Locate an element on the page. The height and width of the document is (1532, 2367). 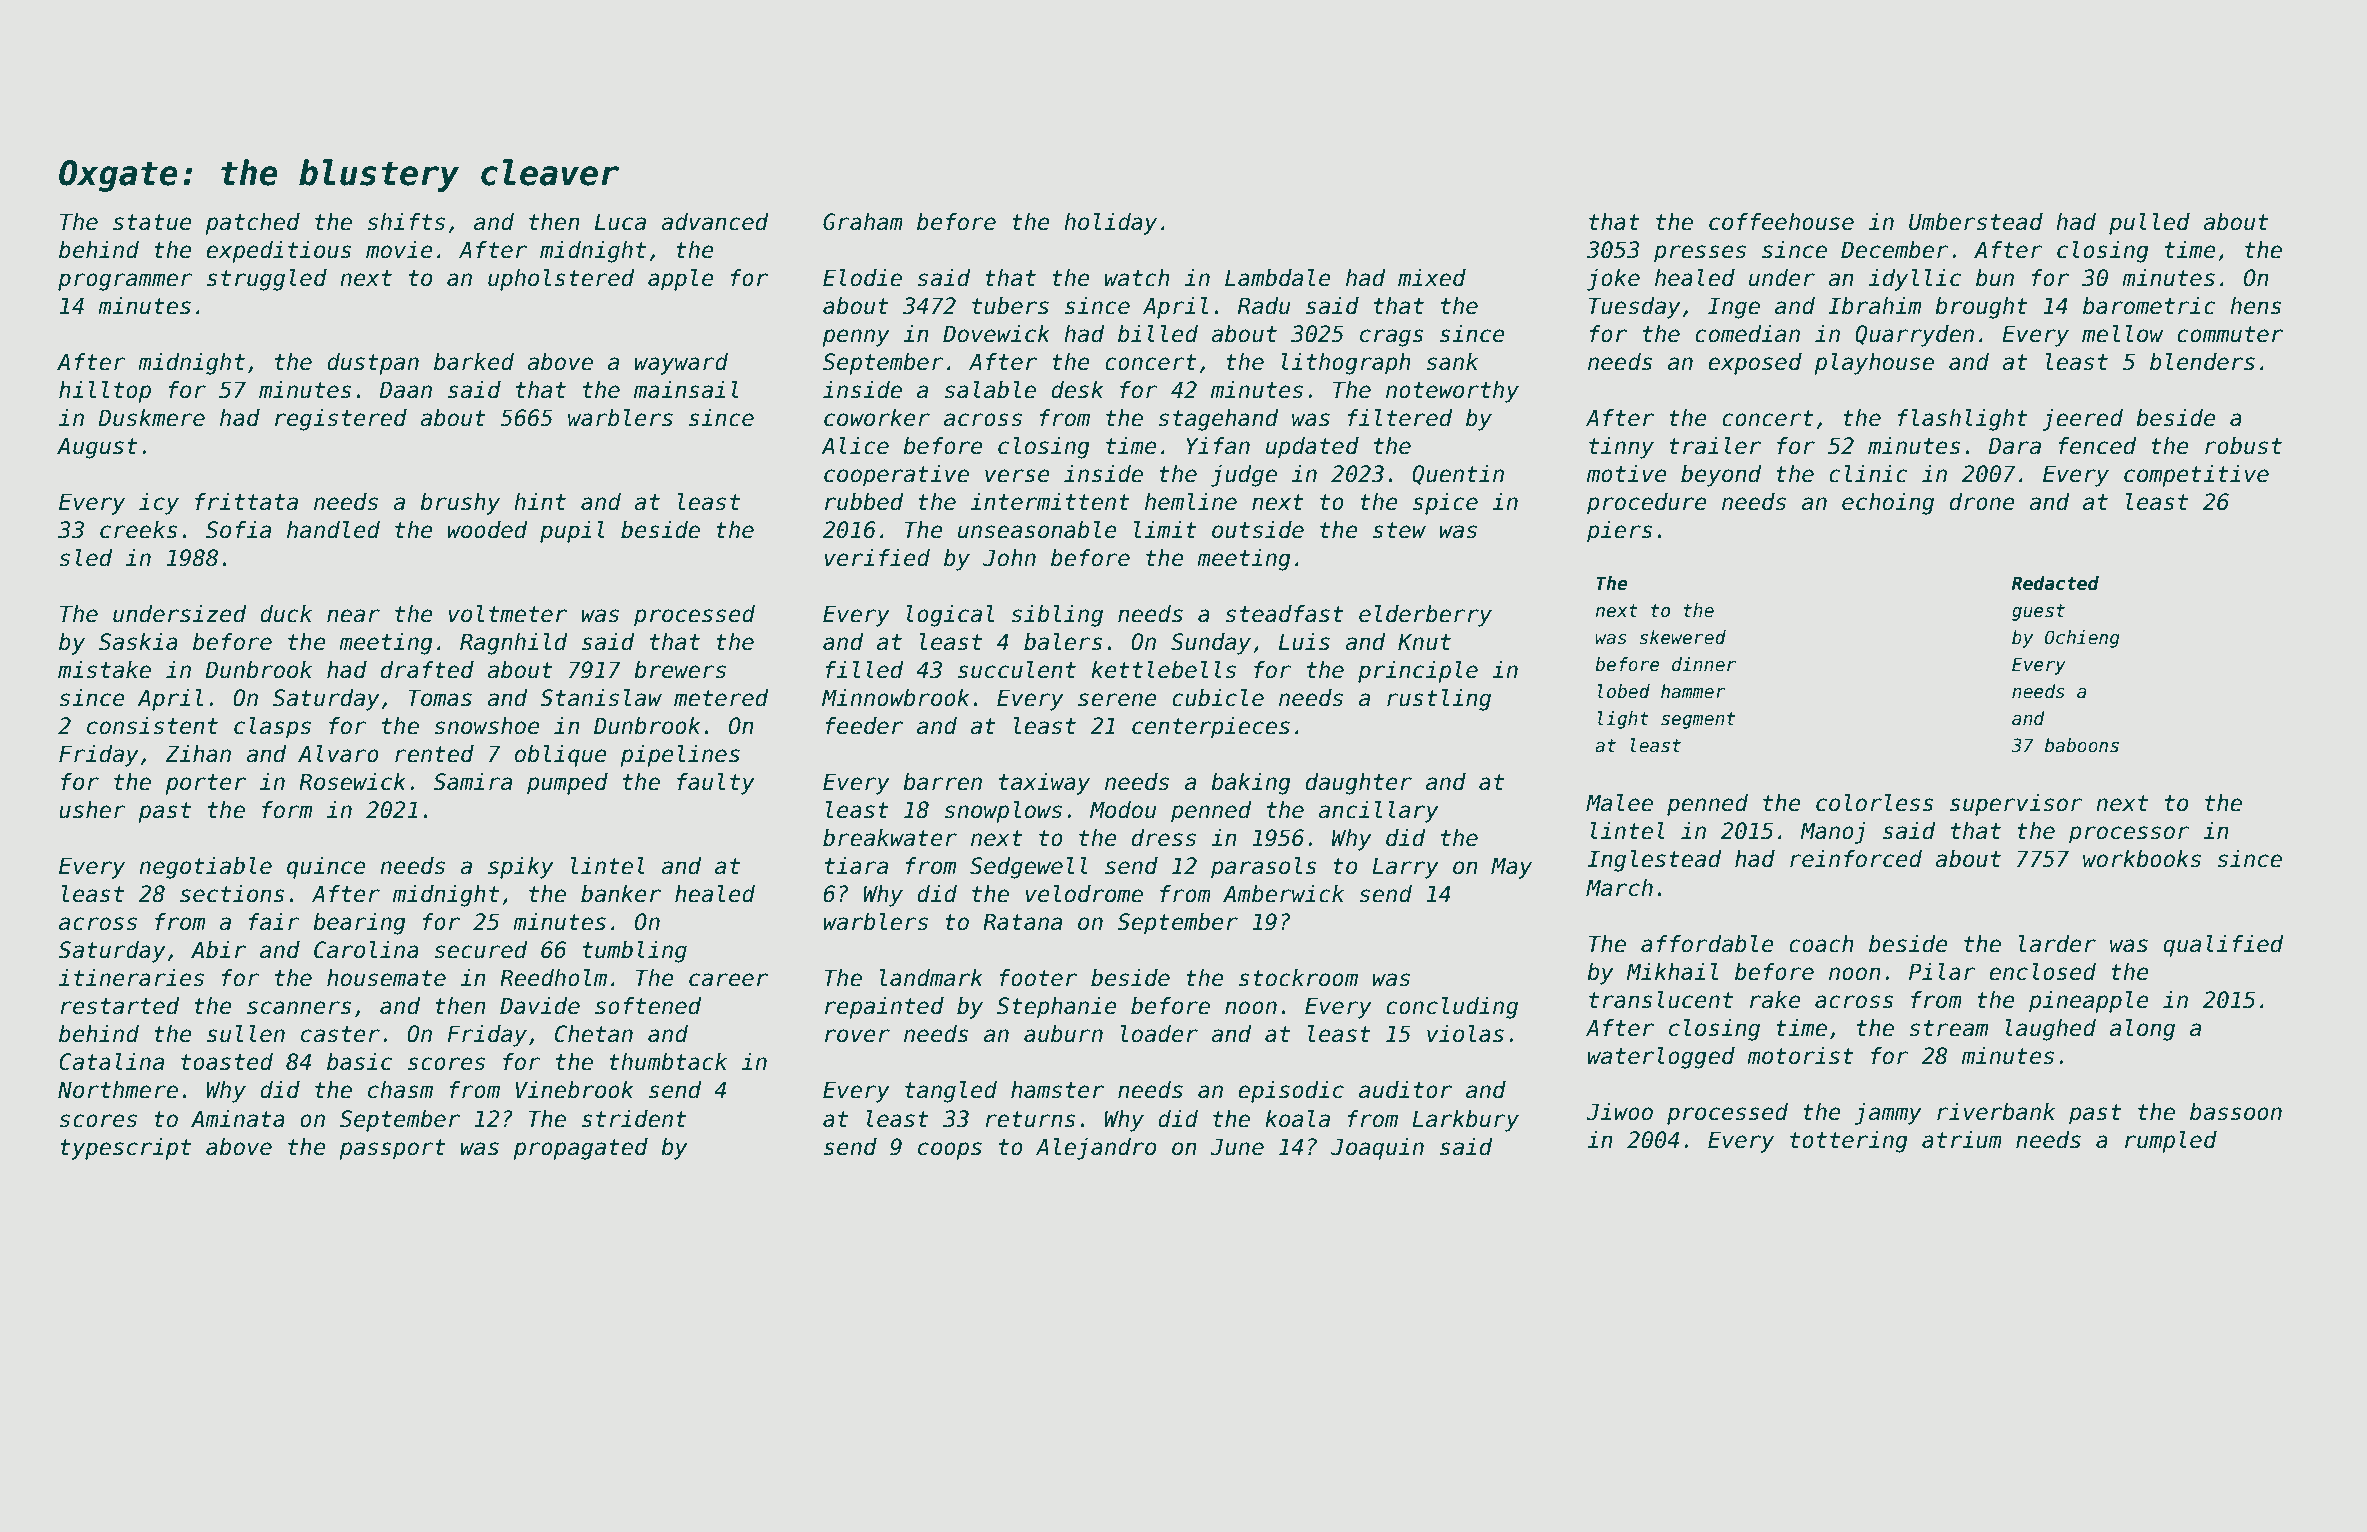
spiky is located at coordinates (521, 868).
